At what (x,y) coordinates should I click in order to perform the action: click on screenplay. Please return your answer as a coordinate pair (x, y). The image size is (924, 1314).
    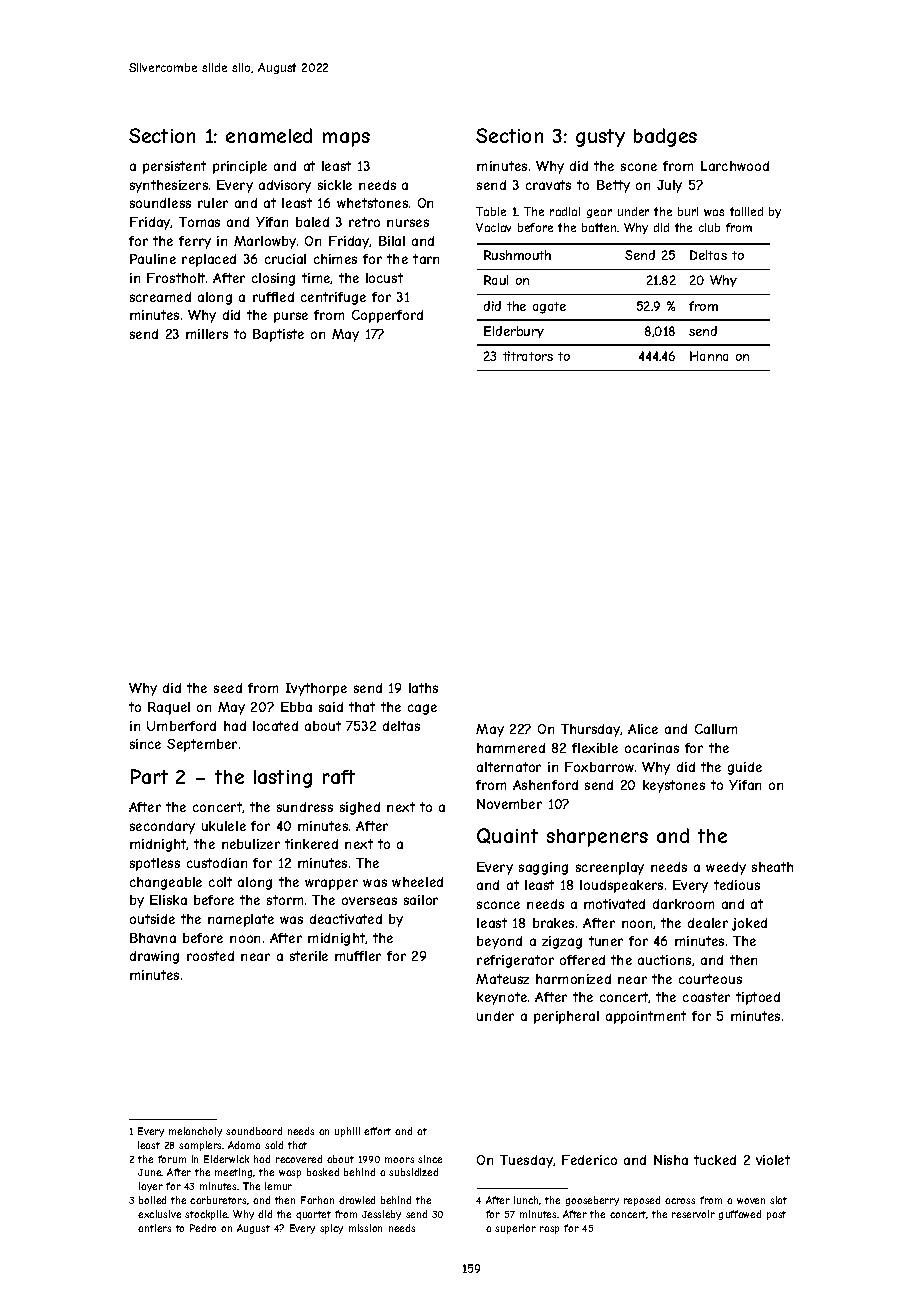
    Looking at the image, I should click on (610, 868).
